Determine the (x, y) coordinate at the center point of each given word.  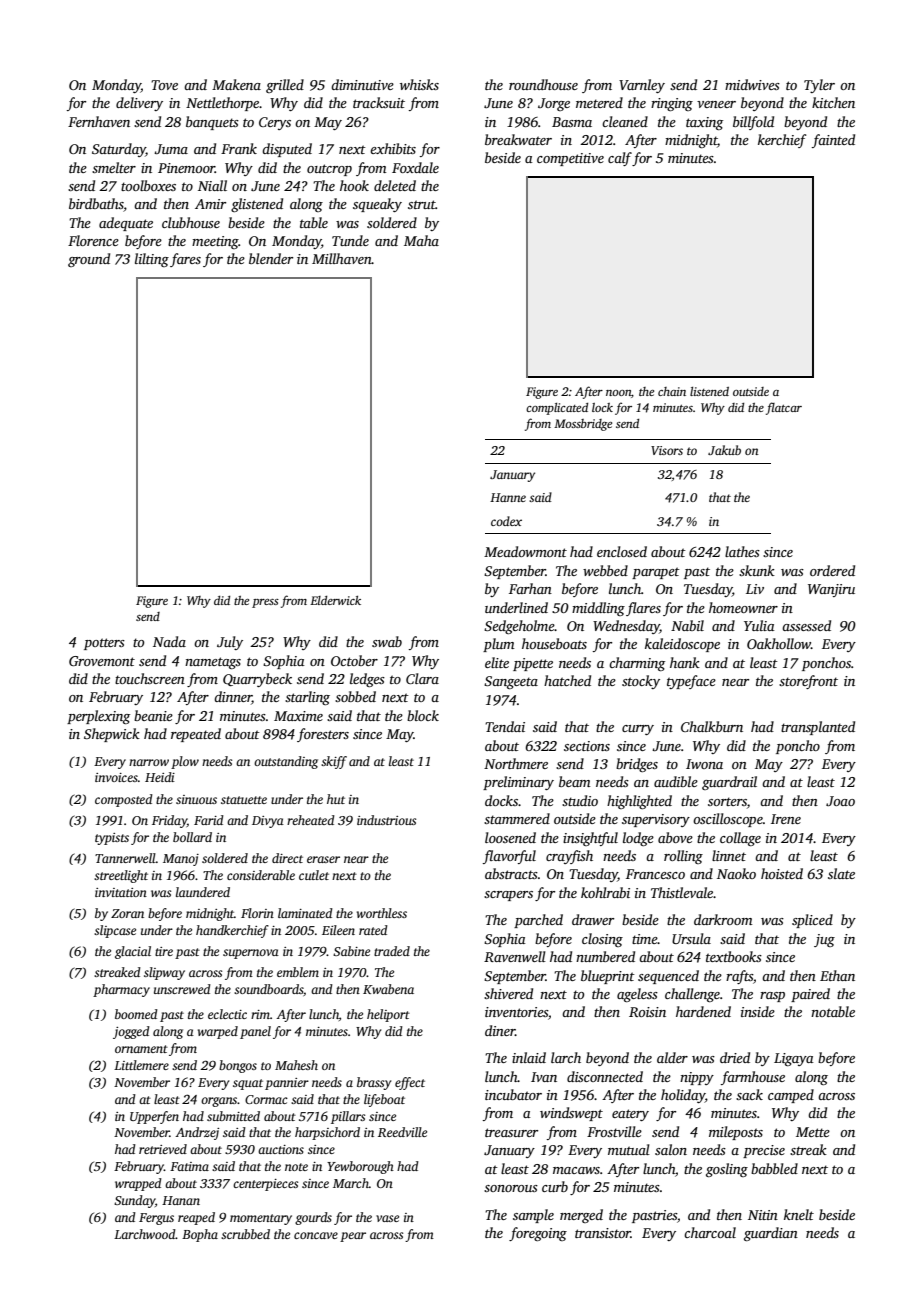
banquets (212, 123)
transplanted (818, 728)
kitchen (833, 102)
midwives (752, 84)
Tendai (505, 726)
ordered (832, 570)
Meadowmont (525, 551)
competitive (570, 159)
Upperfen (154, 1117)
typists (112, 839)
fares (185, 260)
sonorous (511, 1188)
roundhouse (543, 84)
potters (104, 644)
